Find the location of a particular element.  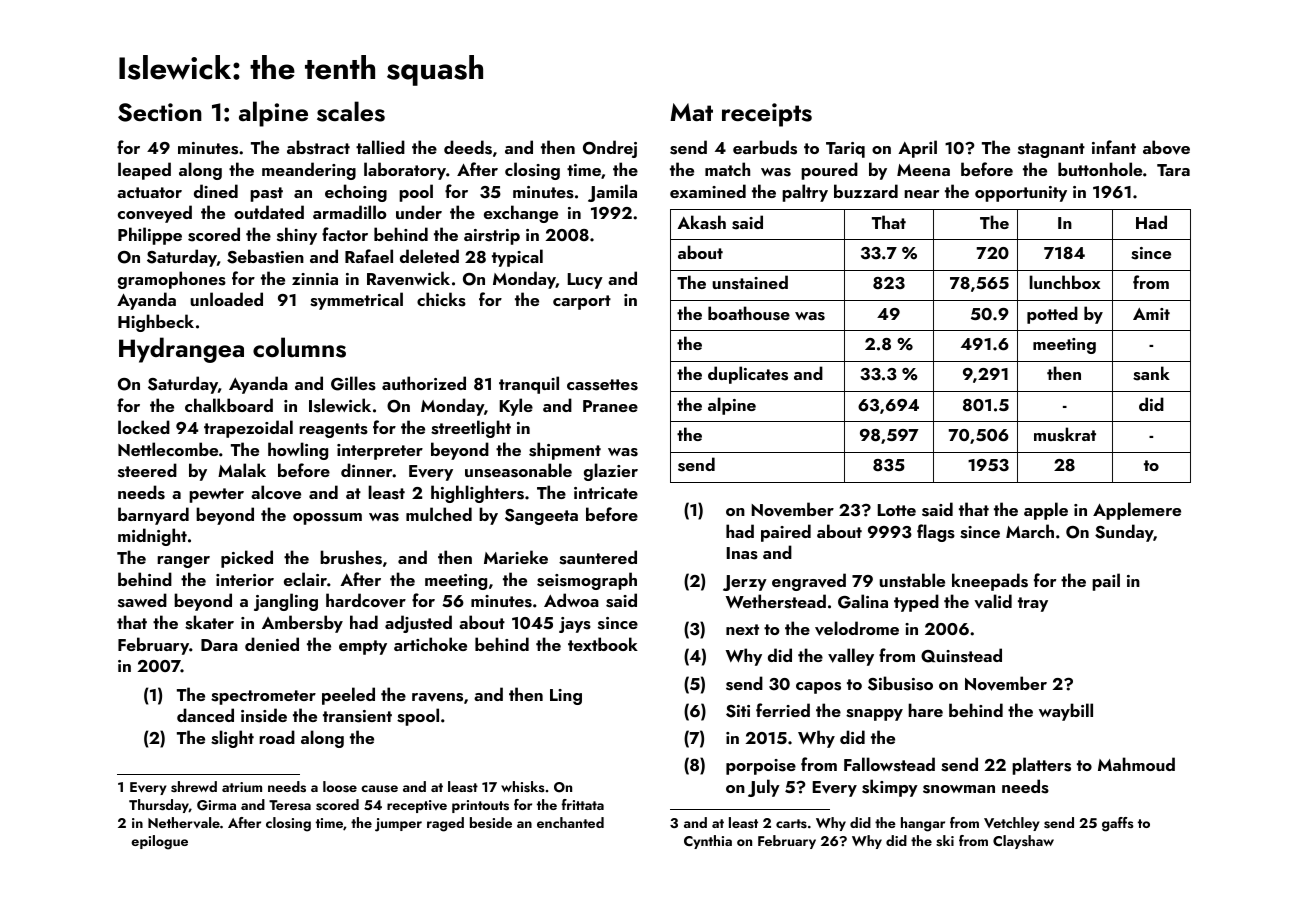

Cynthia is located at coordinates (708, 842).
